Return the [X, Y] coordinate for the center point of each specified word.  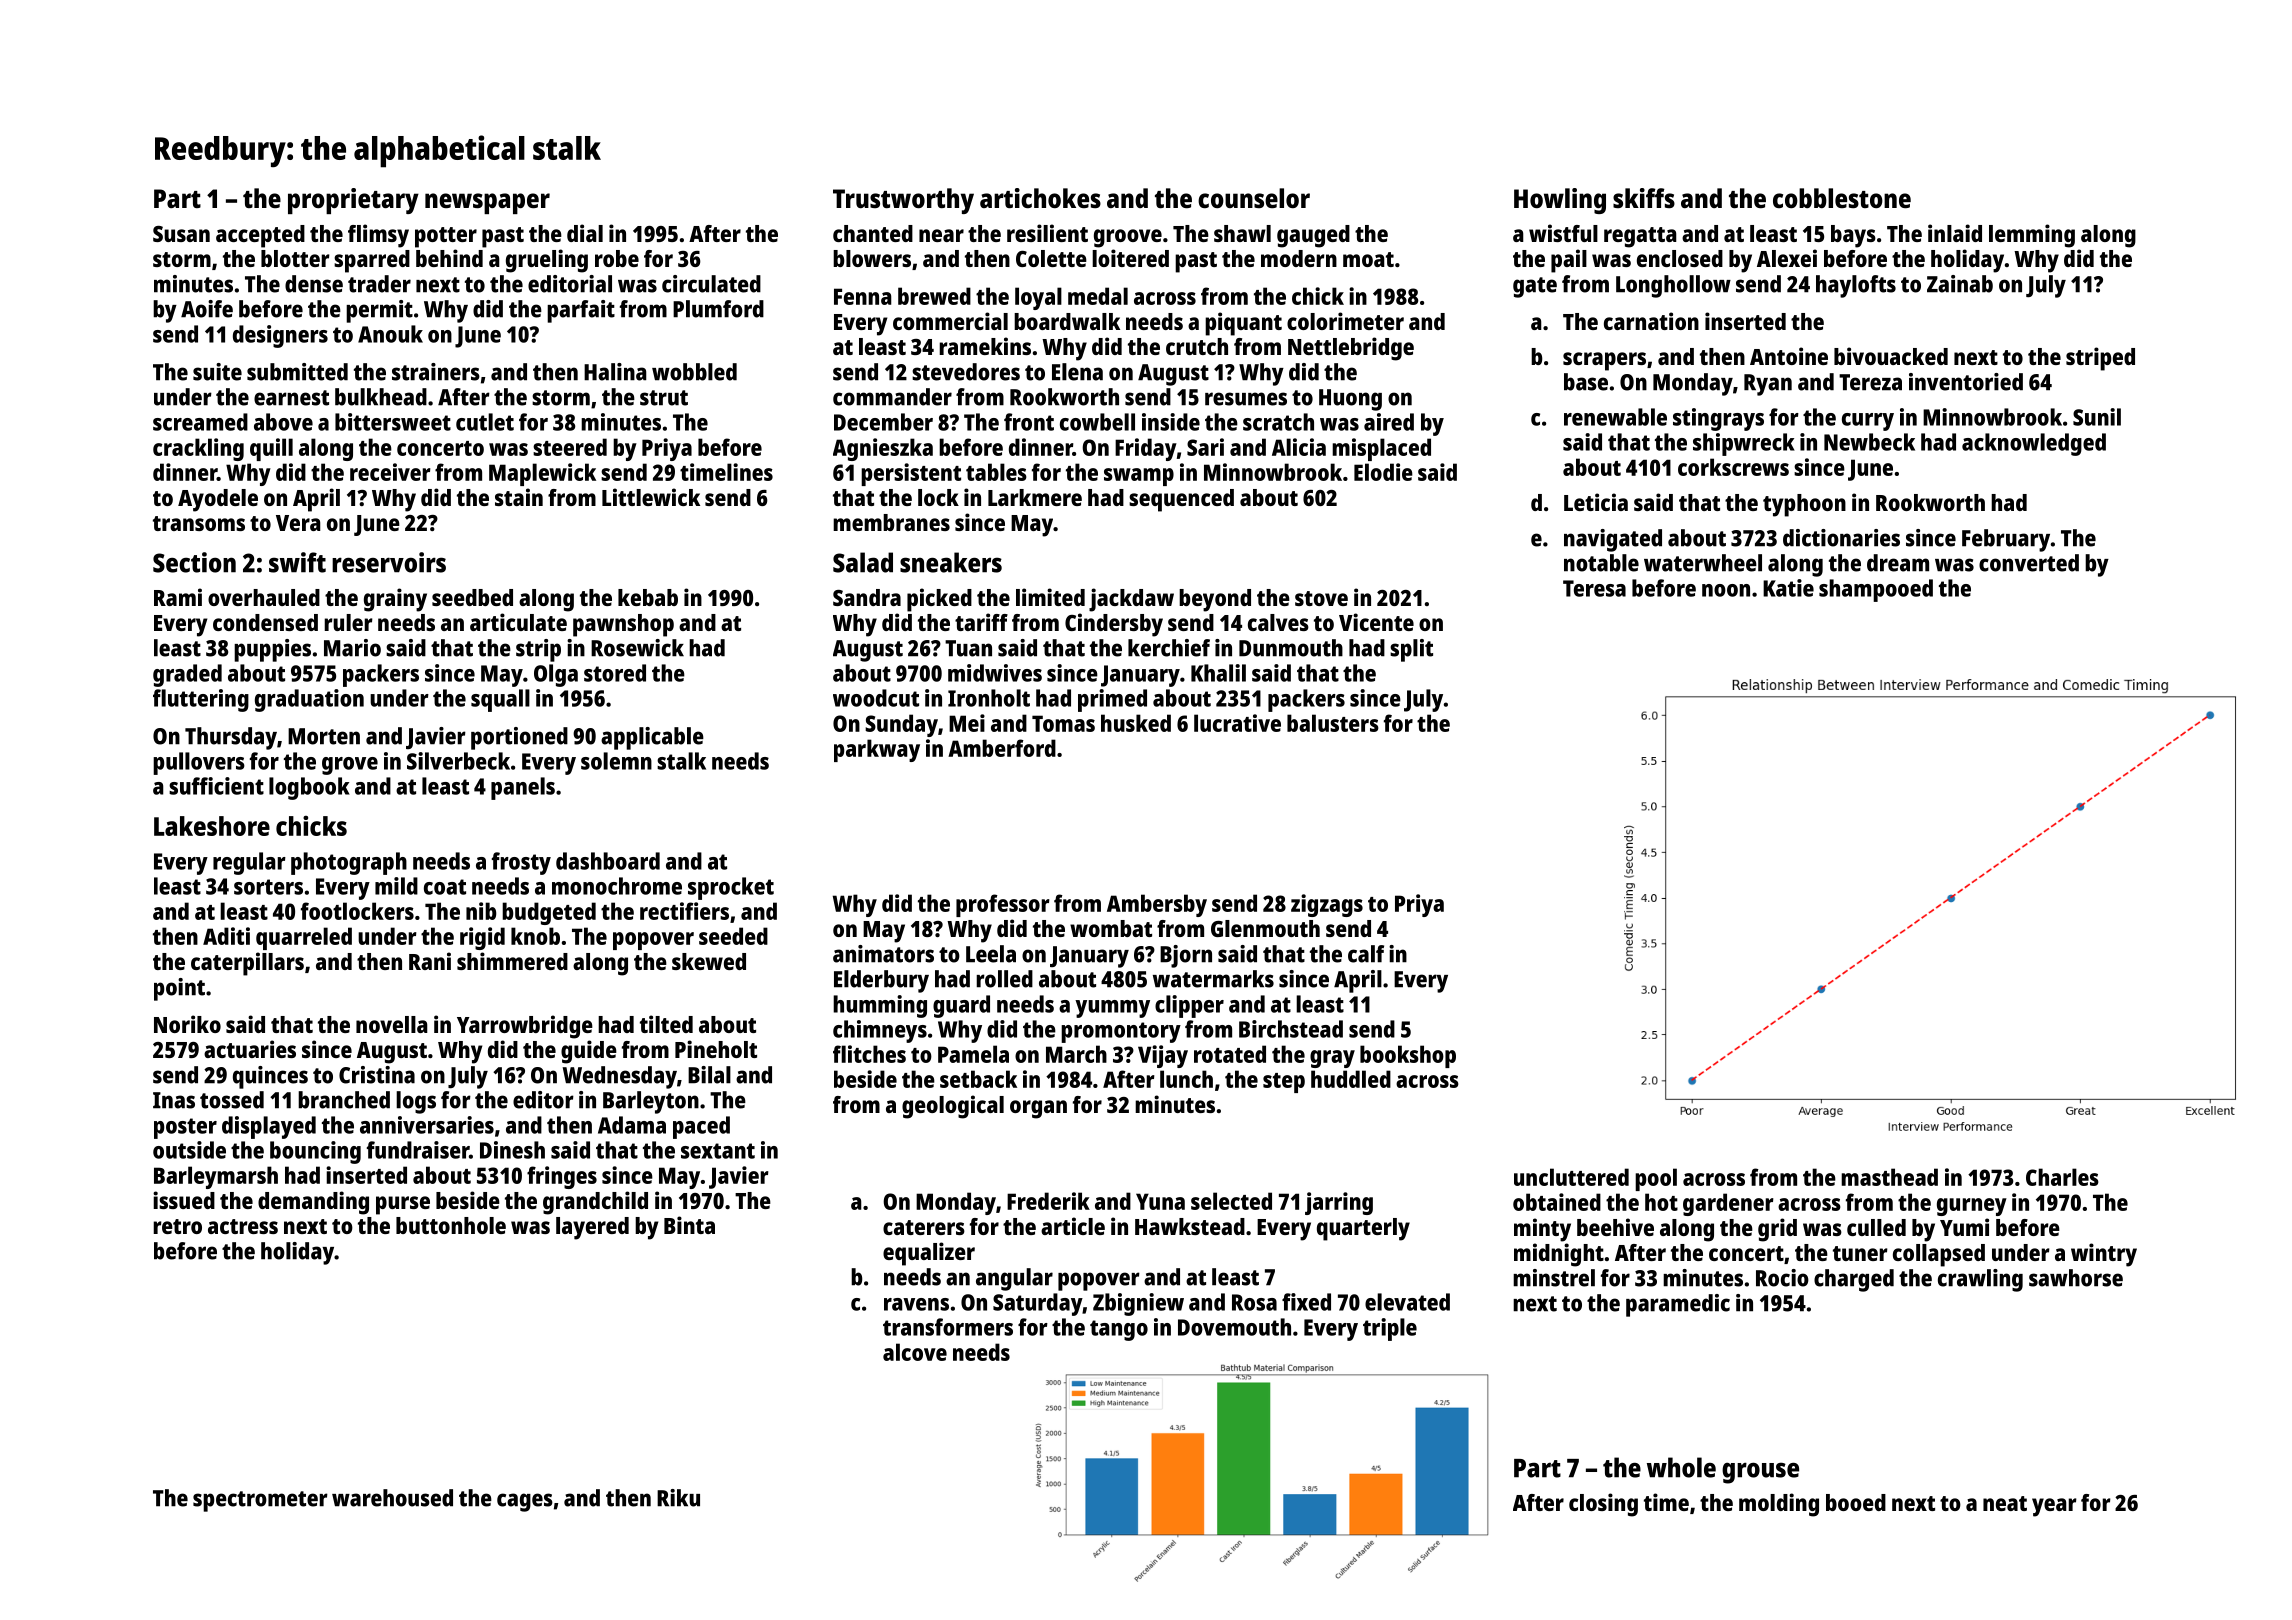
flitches [869, 1054]
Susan [181, 234]
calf [1366, 954]
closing [1603, 1505]
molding [1779, 1505]
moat [1368, 259]
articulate [518, 622]
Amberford [1002, 748]
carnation [1651, 321]
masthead [1889, 1177]
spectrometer [260, 1501]
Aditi [226, 936]
